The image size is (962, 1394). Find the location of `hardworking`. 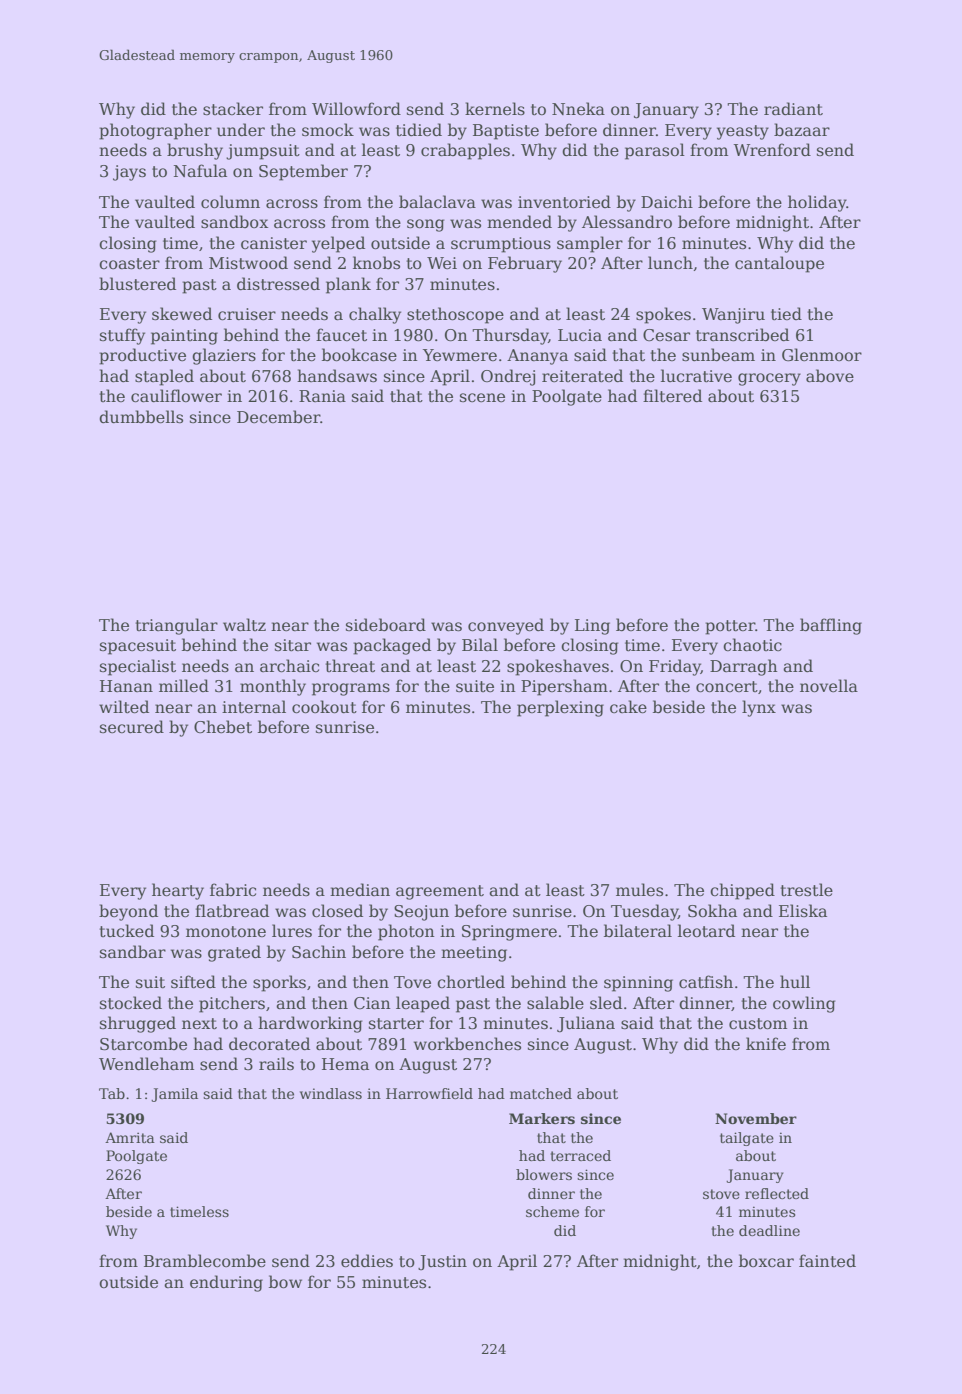

hardworking is located at coordinates (310, 1024).
